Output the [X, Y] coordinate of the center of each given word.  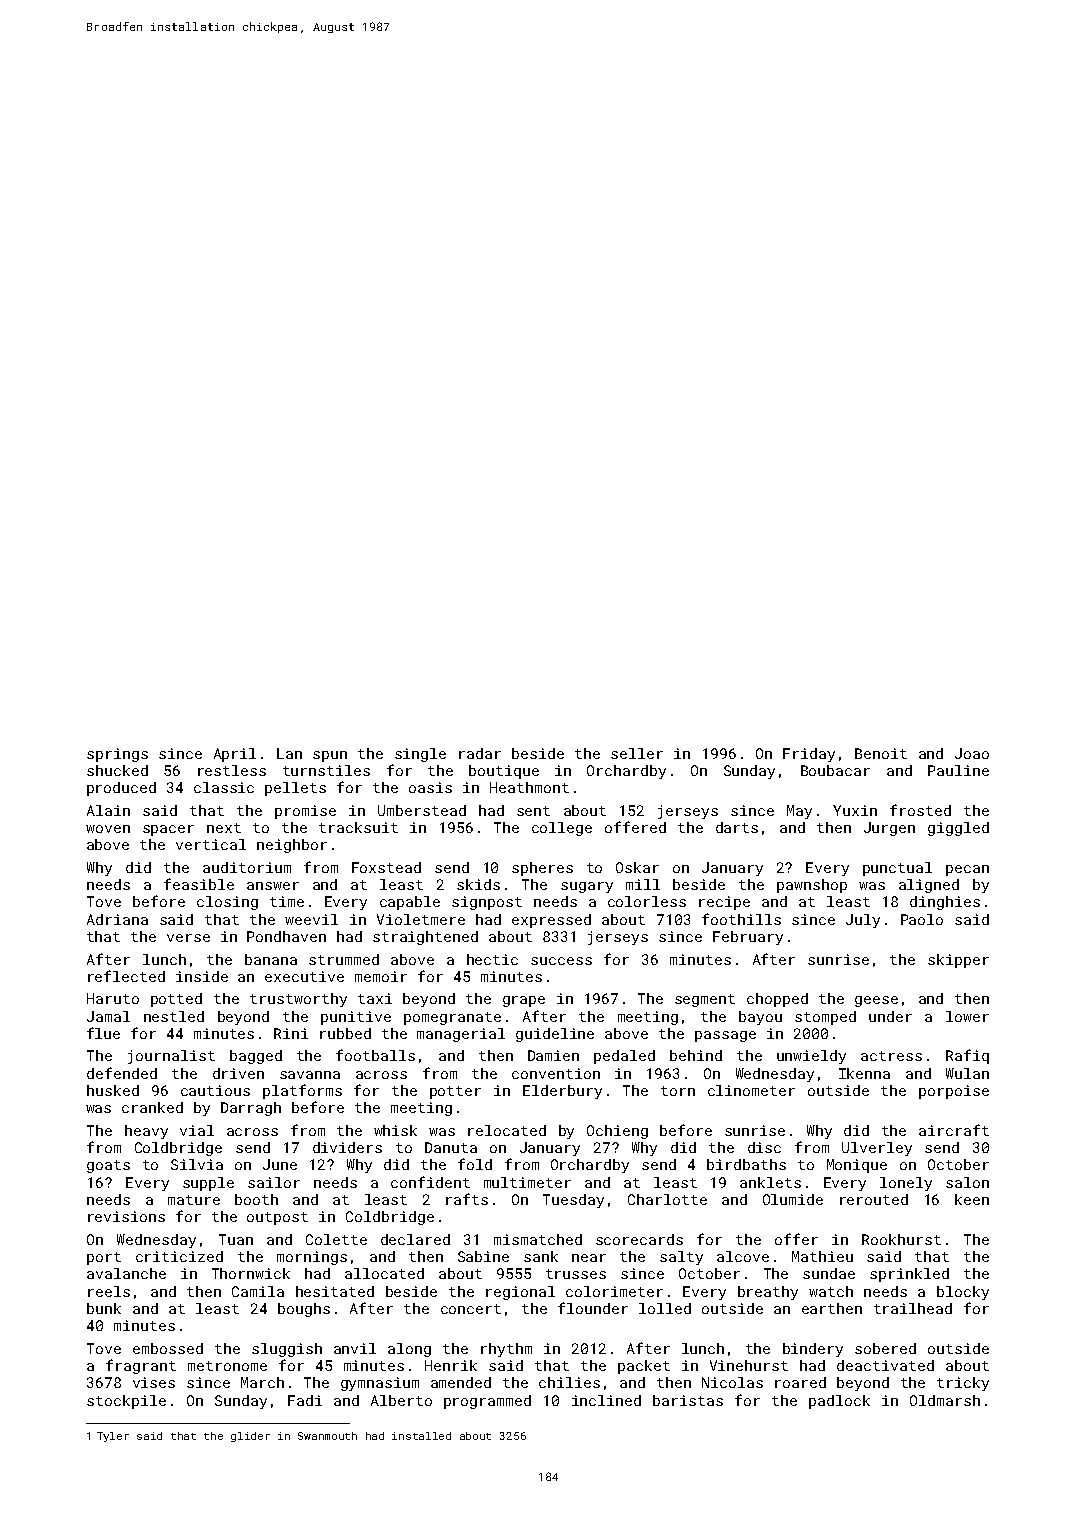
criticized [179, 1256]
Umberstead [422, 810]
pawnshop [812, 886]
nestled [174, 1016]
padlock [839, 1402]
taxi [375, 998]
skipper [958, 961]
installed [421, 1436]
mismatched [538, 1239]
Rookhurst [901, 1239]
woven [108, 829]
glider [250, 1437]
